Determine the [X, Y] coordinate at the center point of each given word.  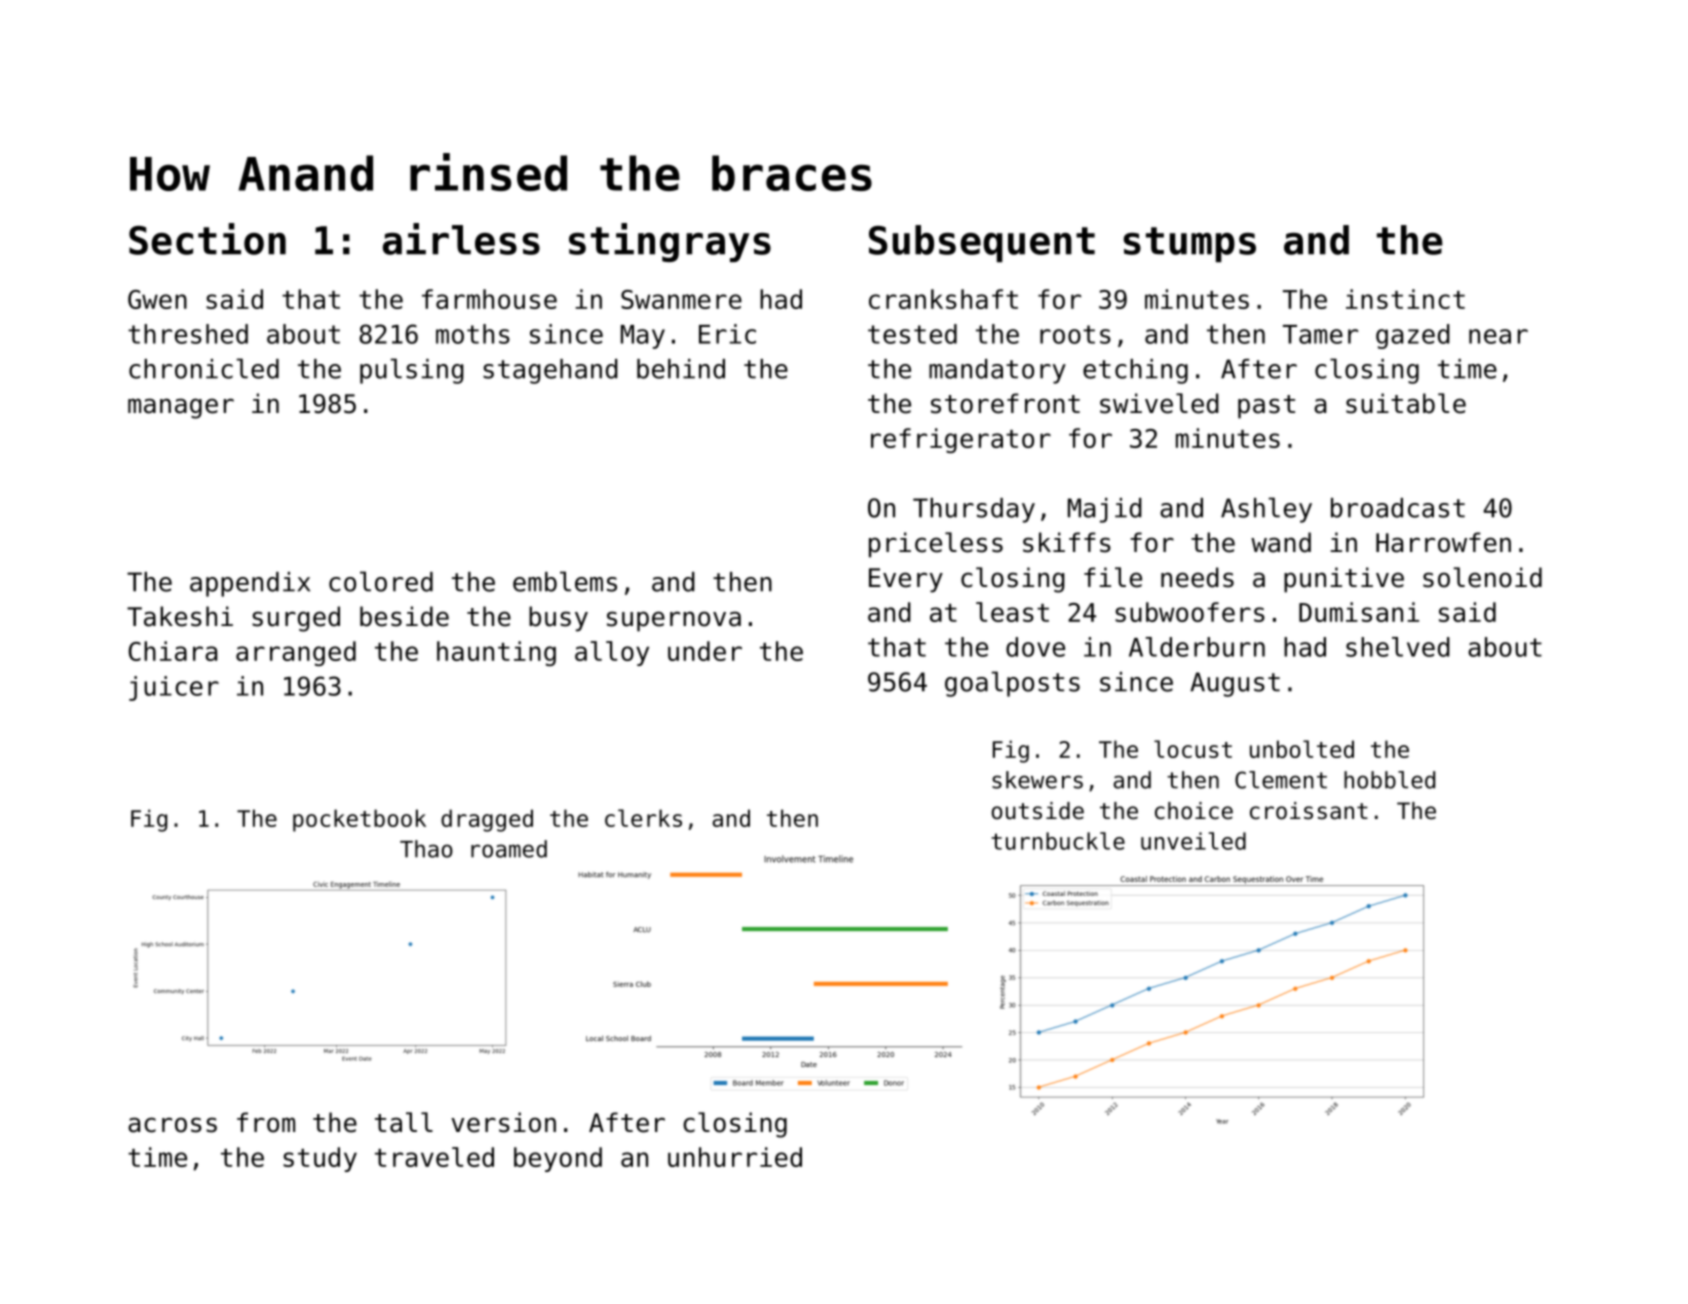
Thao [426, 849]
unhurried [735, 1157]
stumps [1189, 244]
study [320, 1159]
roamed [509, 849]
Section [207, 239]
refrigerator [961, 440]
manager [181, 408]
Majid [1105, 510]
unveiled [1193, 841]
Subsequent [982, 243]
